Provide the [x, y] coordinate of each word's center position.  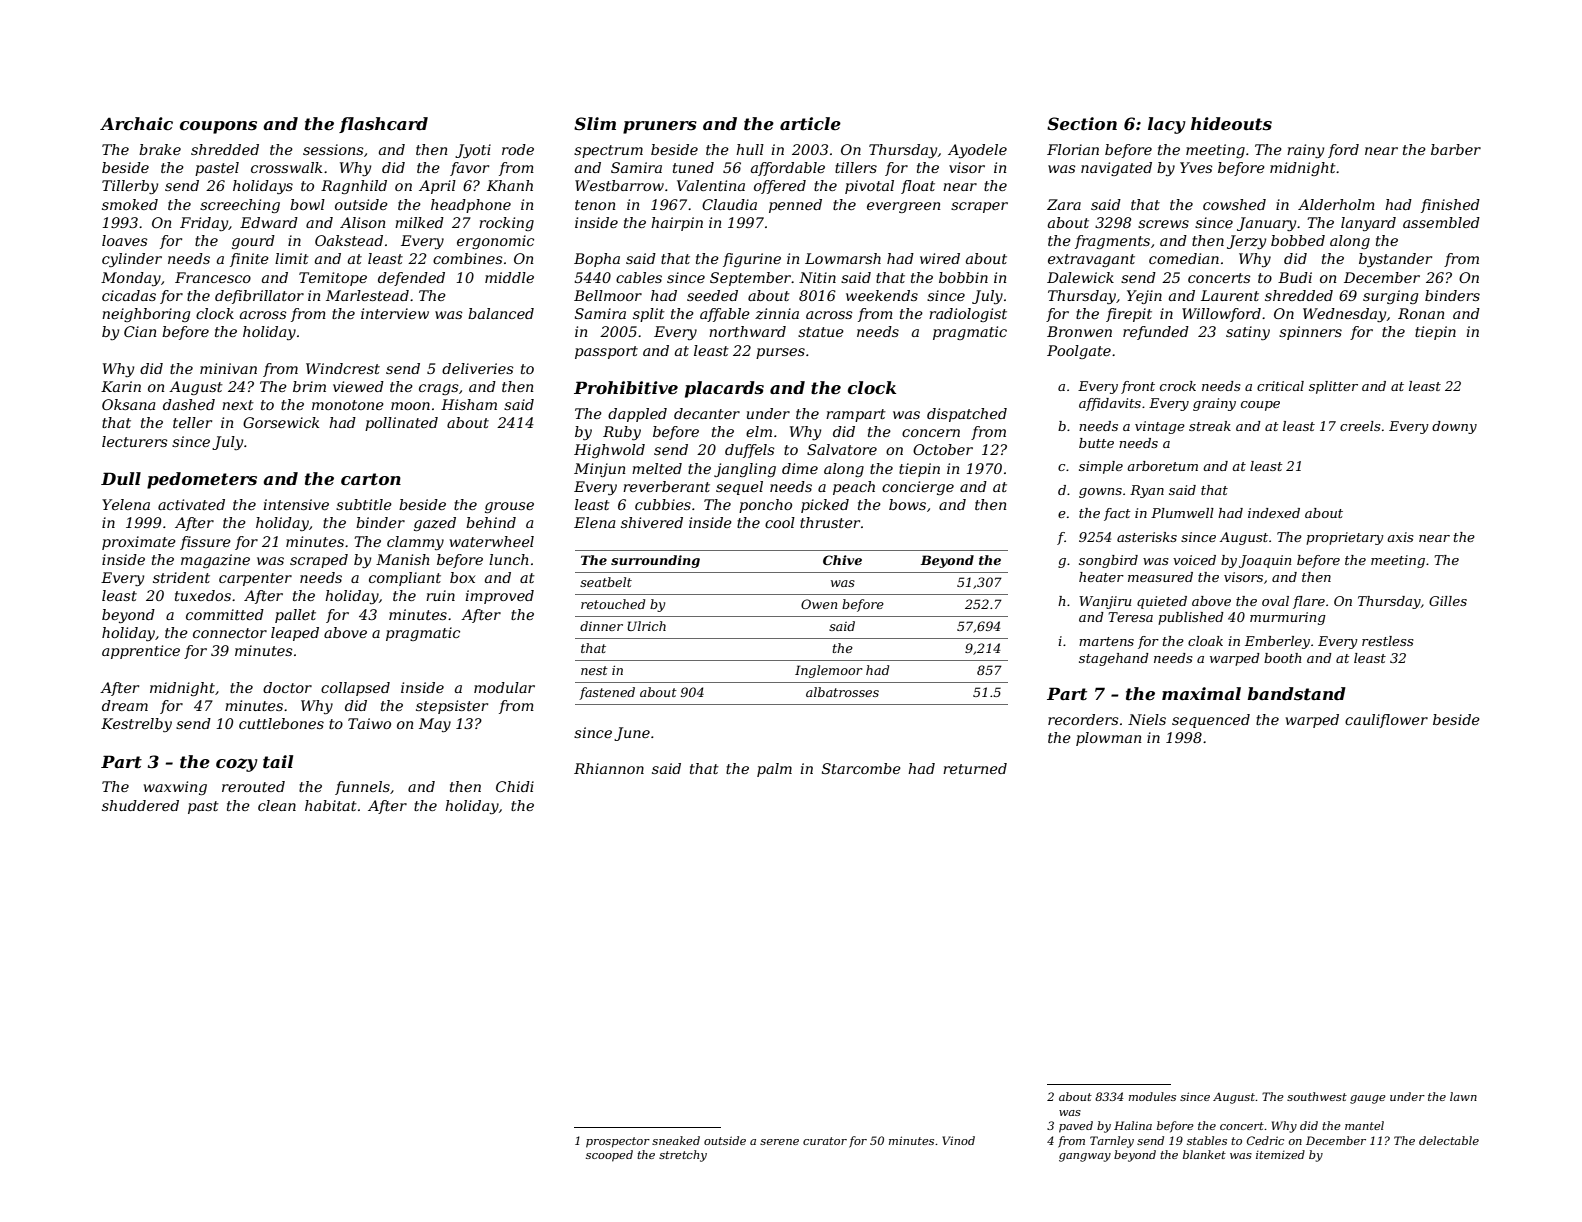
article [810, 123]
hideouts [1231, 123]
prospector [618, 1142]
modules [1152, 1096]
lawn [1463, 1096]
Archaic [136, 123]
